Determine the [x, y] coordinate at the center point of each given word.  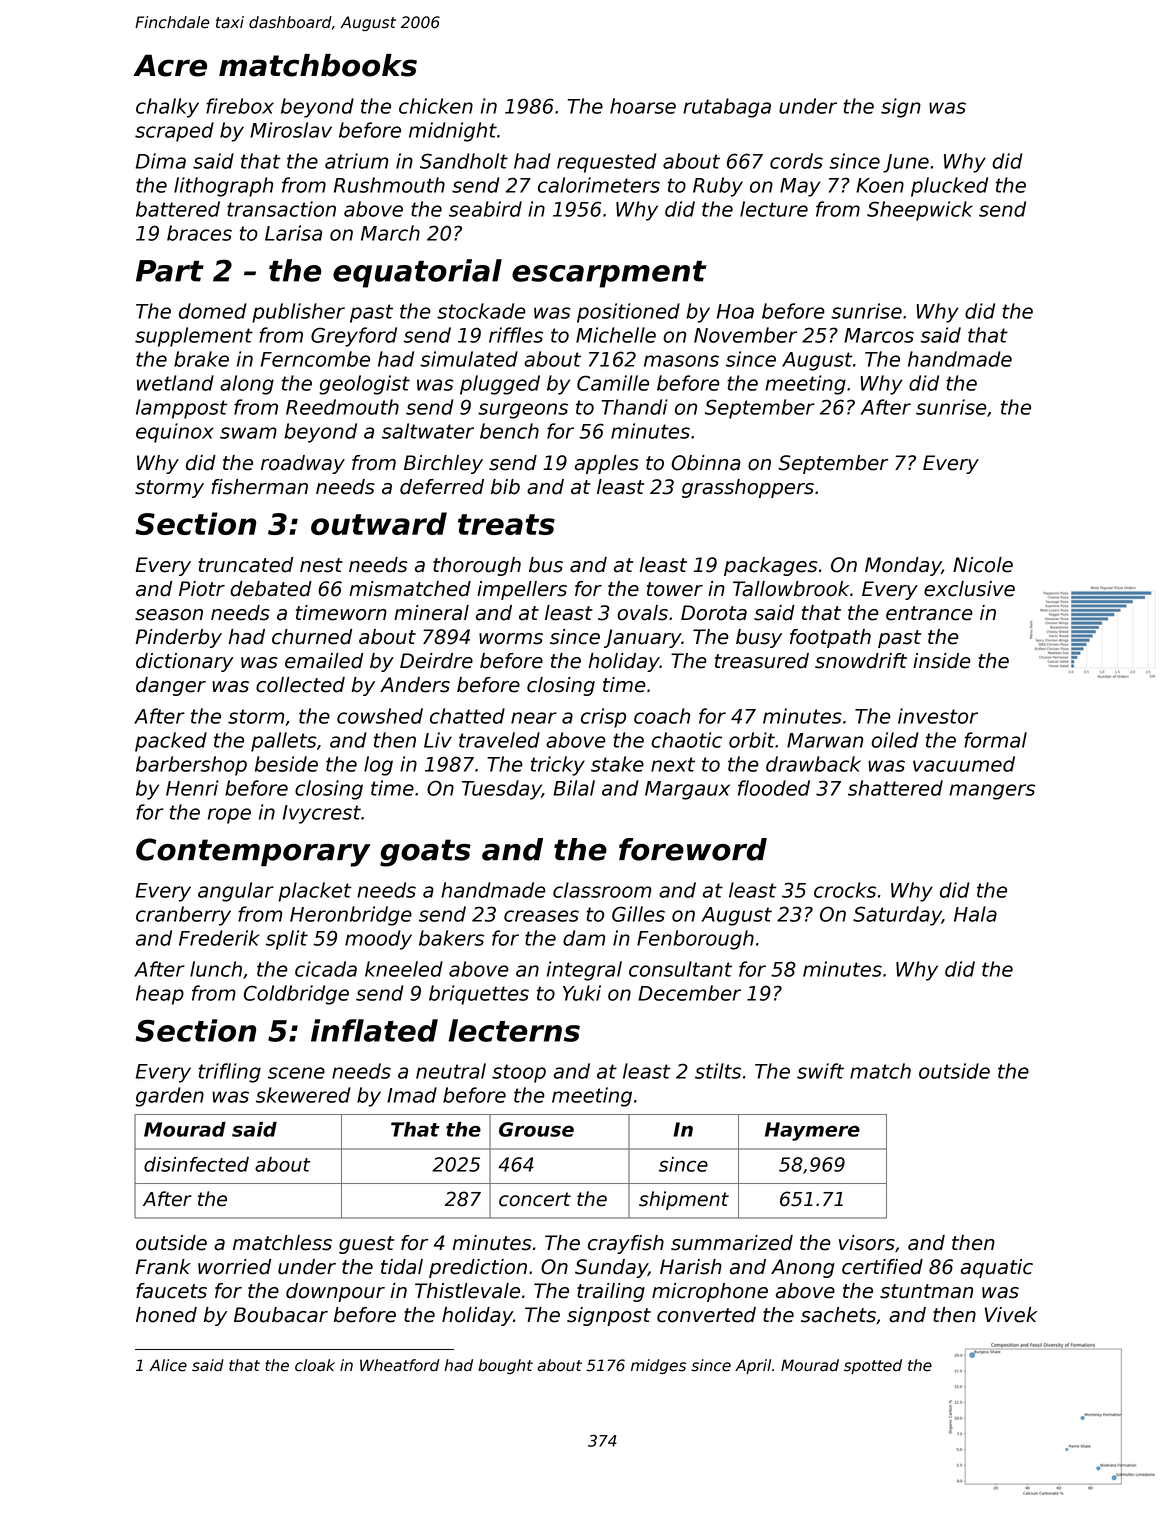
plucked [949, 187]
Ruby [718, 187]
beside [286, 764]
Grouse [536, 1129]
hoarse [643, 106]
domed [213, 311]
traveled [499, 740]
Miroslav [291, 130]
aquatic [997, 1268]
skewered [303, 1095]
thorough [477, 566]
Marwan [825, 740]
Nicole [983, 565]
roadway [303, 464]
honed [166, 1315]
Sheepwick [920, 211]
